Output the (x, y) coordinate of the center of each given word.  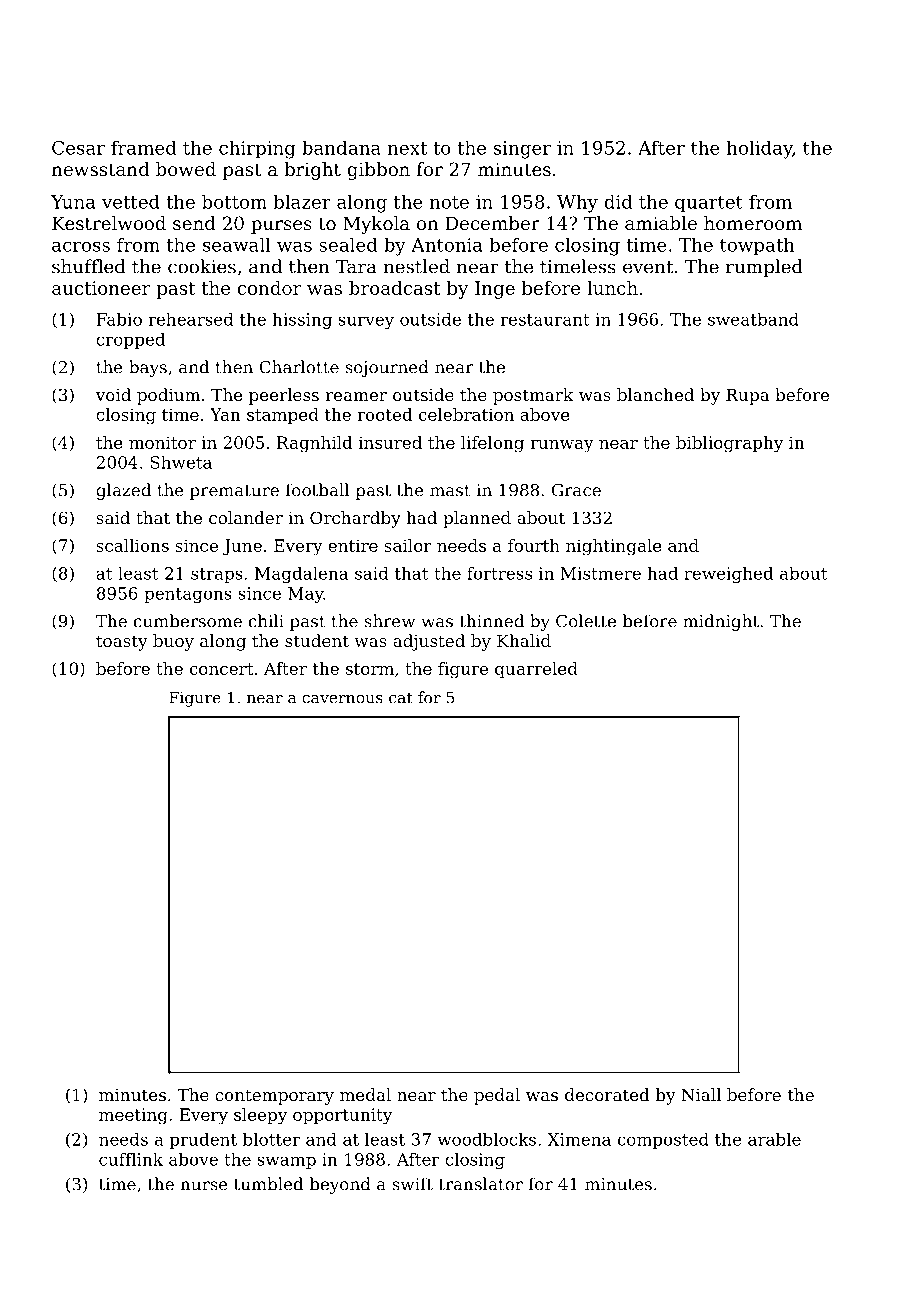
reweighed (728, 575)
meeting (133, 1116)
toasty (122, 643)
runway (562, 446)
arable (774, 1139)
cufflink (131, 1159)
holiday (760, 150)
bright (312, 171)
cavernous (342, 699)
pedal (497, 1096)
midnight (721, 622)
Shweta (181, 462)
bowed (186, 169)
